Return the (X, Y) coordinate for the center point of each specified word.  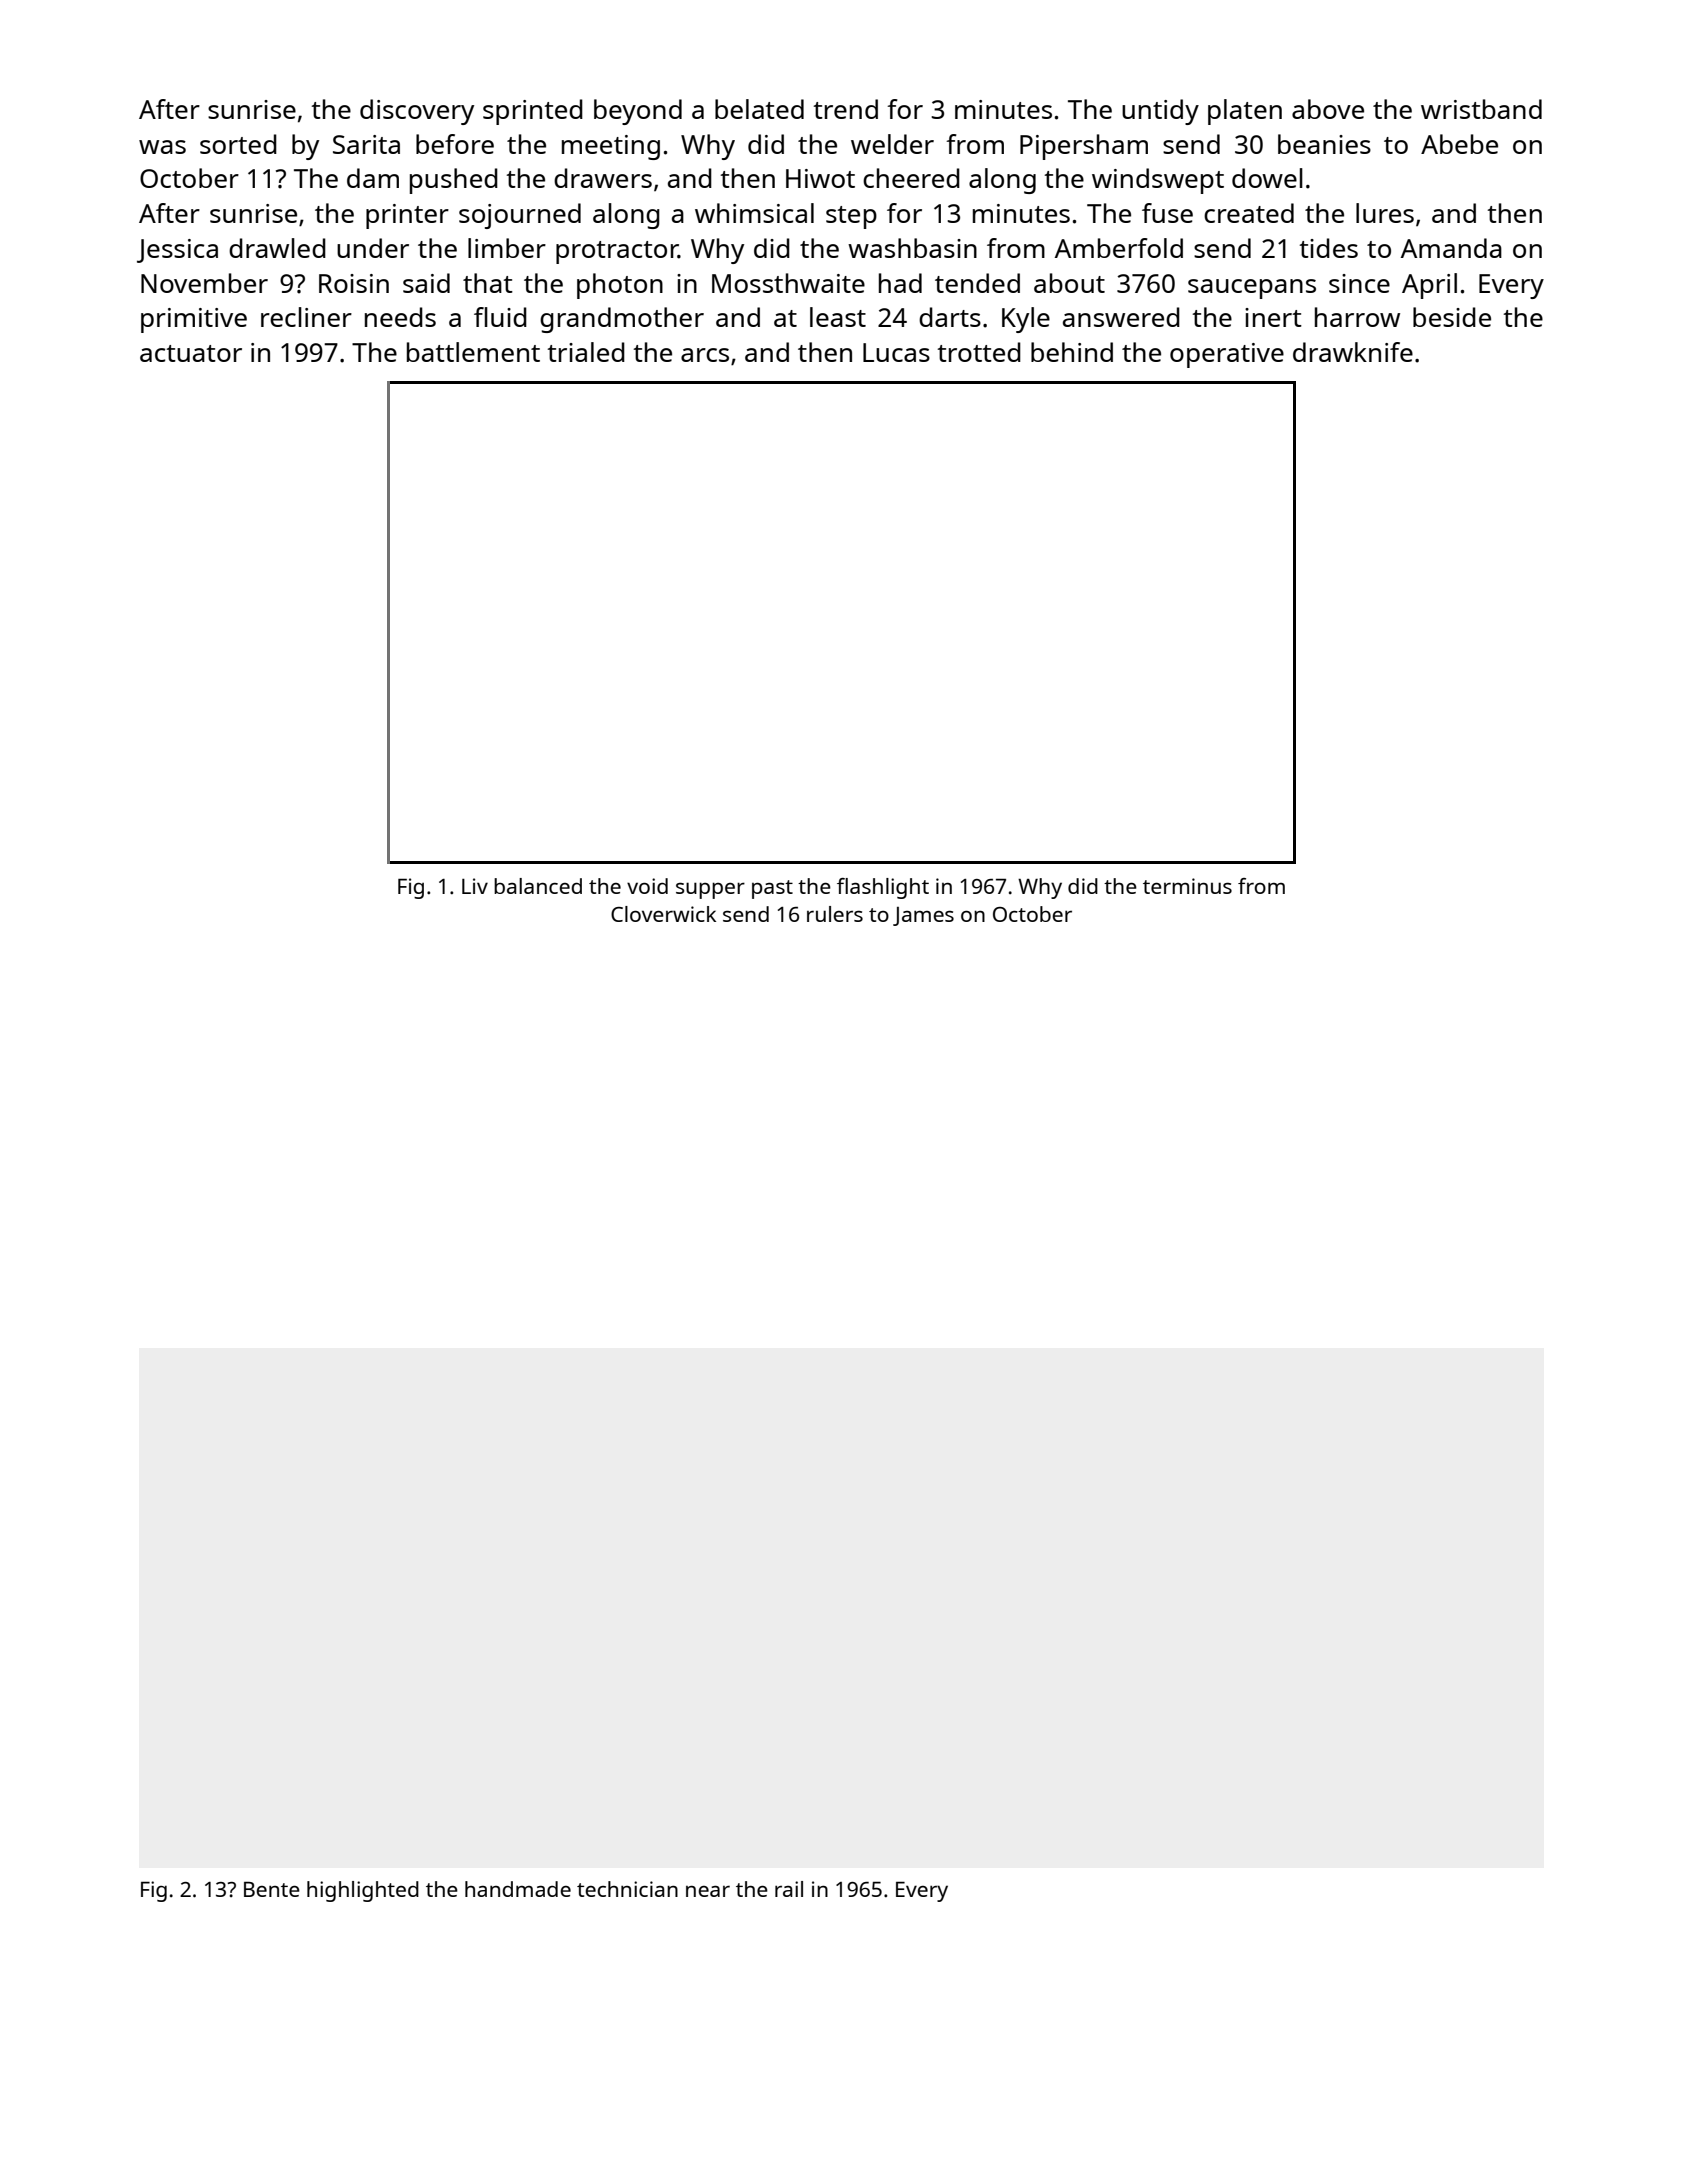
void (647, 886)
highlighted (363, 1891)
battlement (473, 352)
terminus (1187, 886)
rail (789, 1889)
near (708, 1891)
